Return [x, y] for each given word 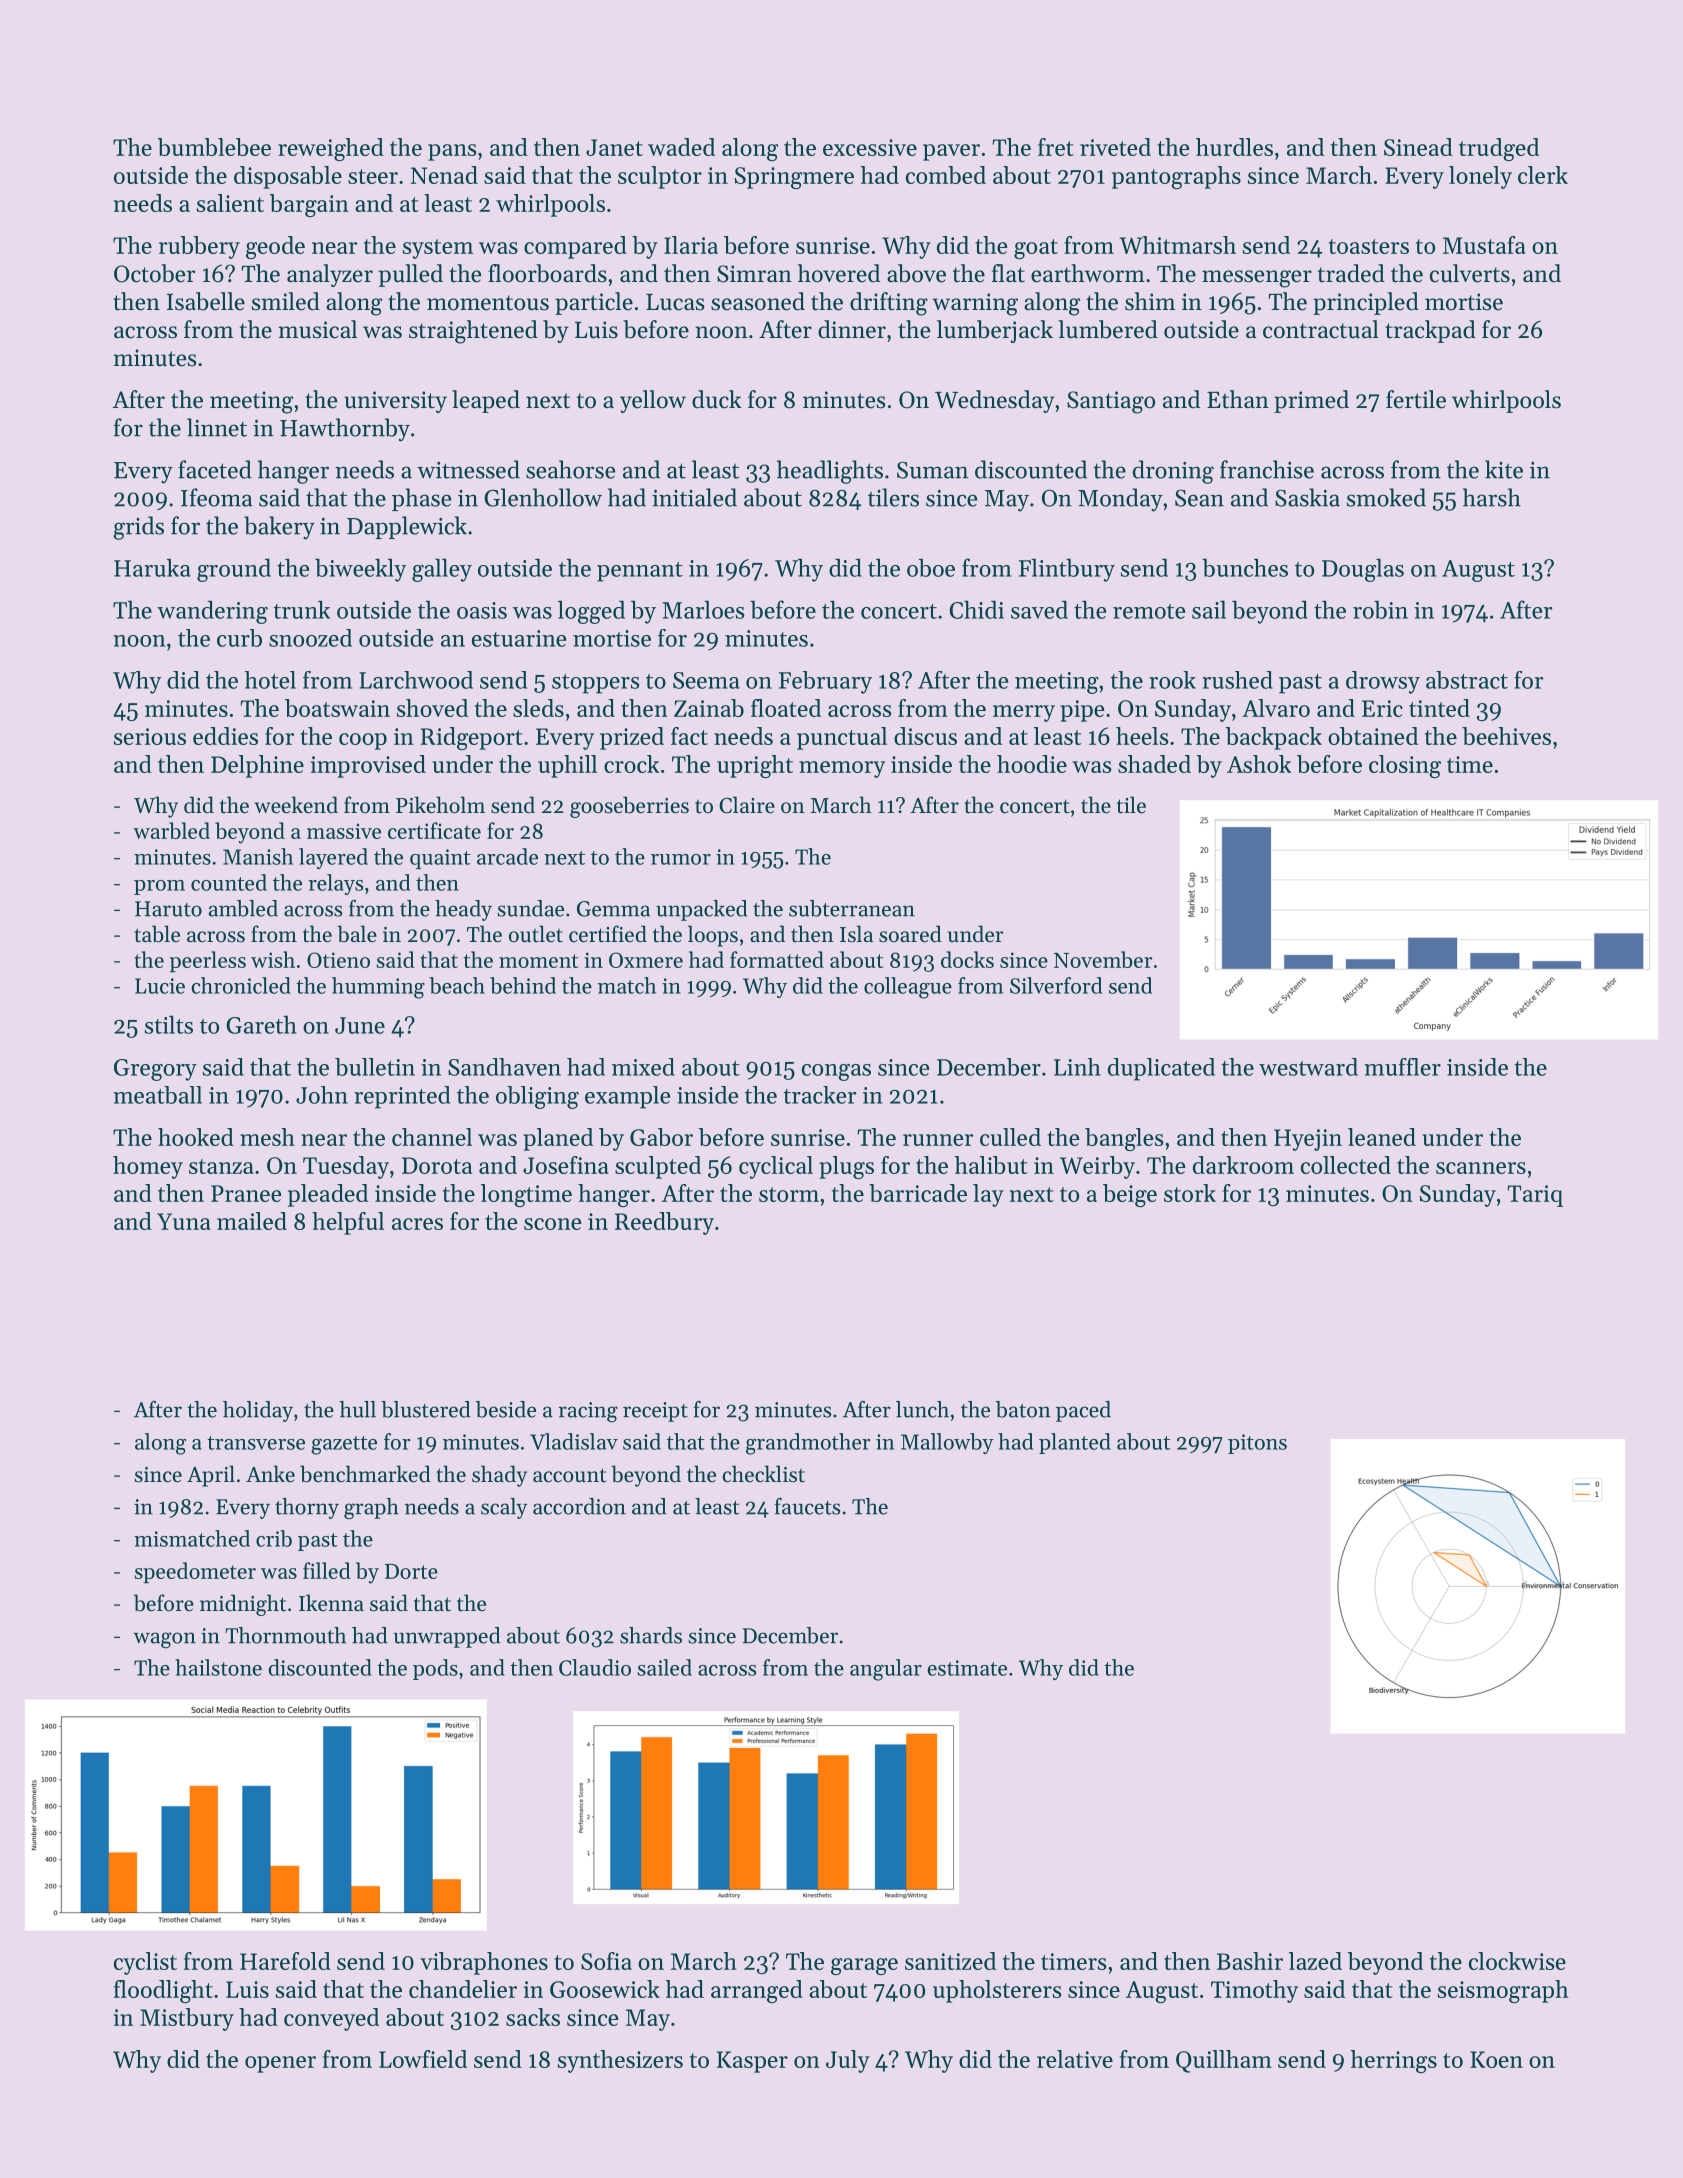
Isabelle [206, 301]
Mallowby [947, 1443]
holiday [258, 1411]
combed [946, 175]
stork [1190, 1193]
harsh [1492, 497]
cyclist [145, 1963]
